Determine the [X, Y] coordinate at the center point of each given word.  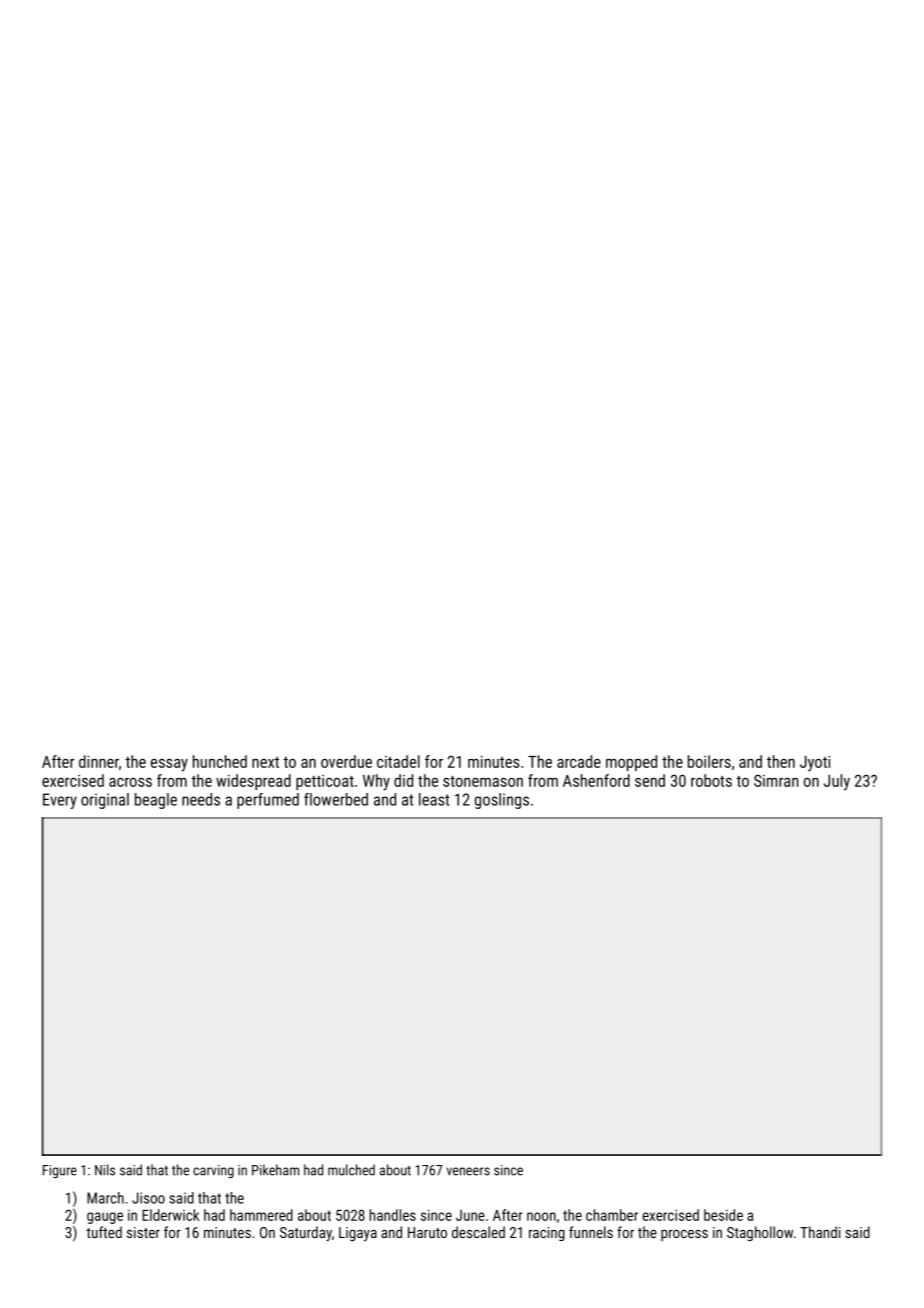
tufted [104, 1232]
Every [60, 801]
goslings [502, 801]
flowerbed [336, 799]
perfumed [268, 801]
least [434, 799]
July [837, 782]
